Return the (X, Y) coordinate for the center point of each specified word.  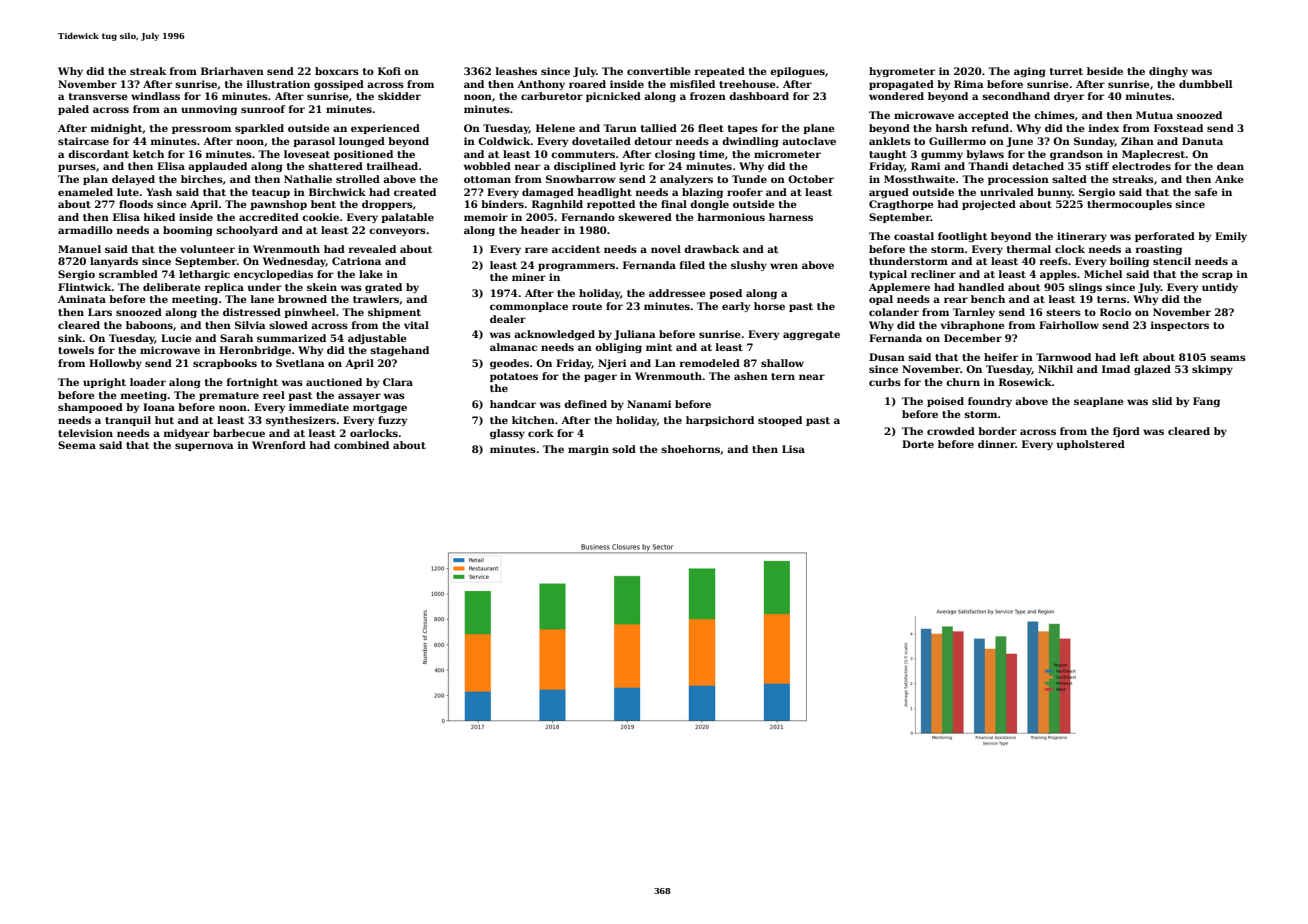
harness (791, 217)
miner (529, 277)
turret (1066, 71)
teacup (271, 193)
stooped (780, 421)
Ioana (159, 407)
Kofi (389, 71)
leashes (516, 71)
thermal (1029, 249)
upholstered (1091, 445)
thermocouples (1129, 205)
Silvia (250, 325)
